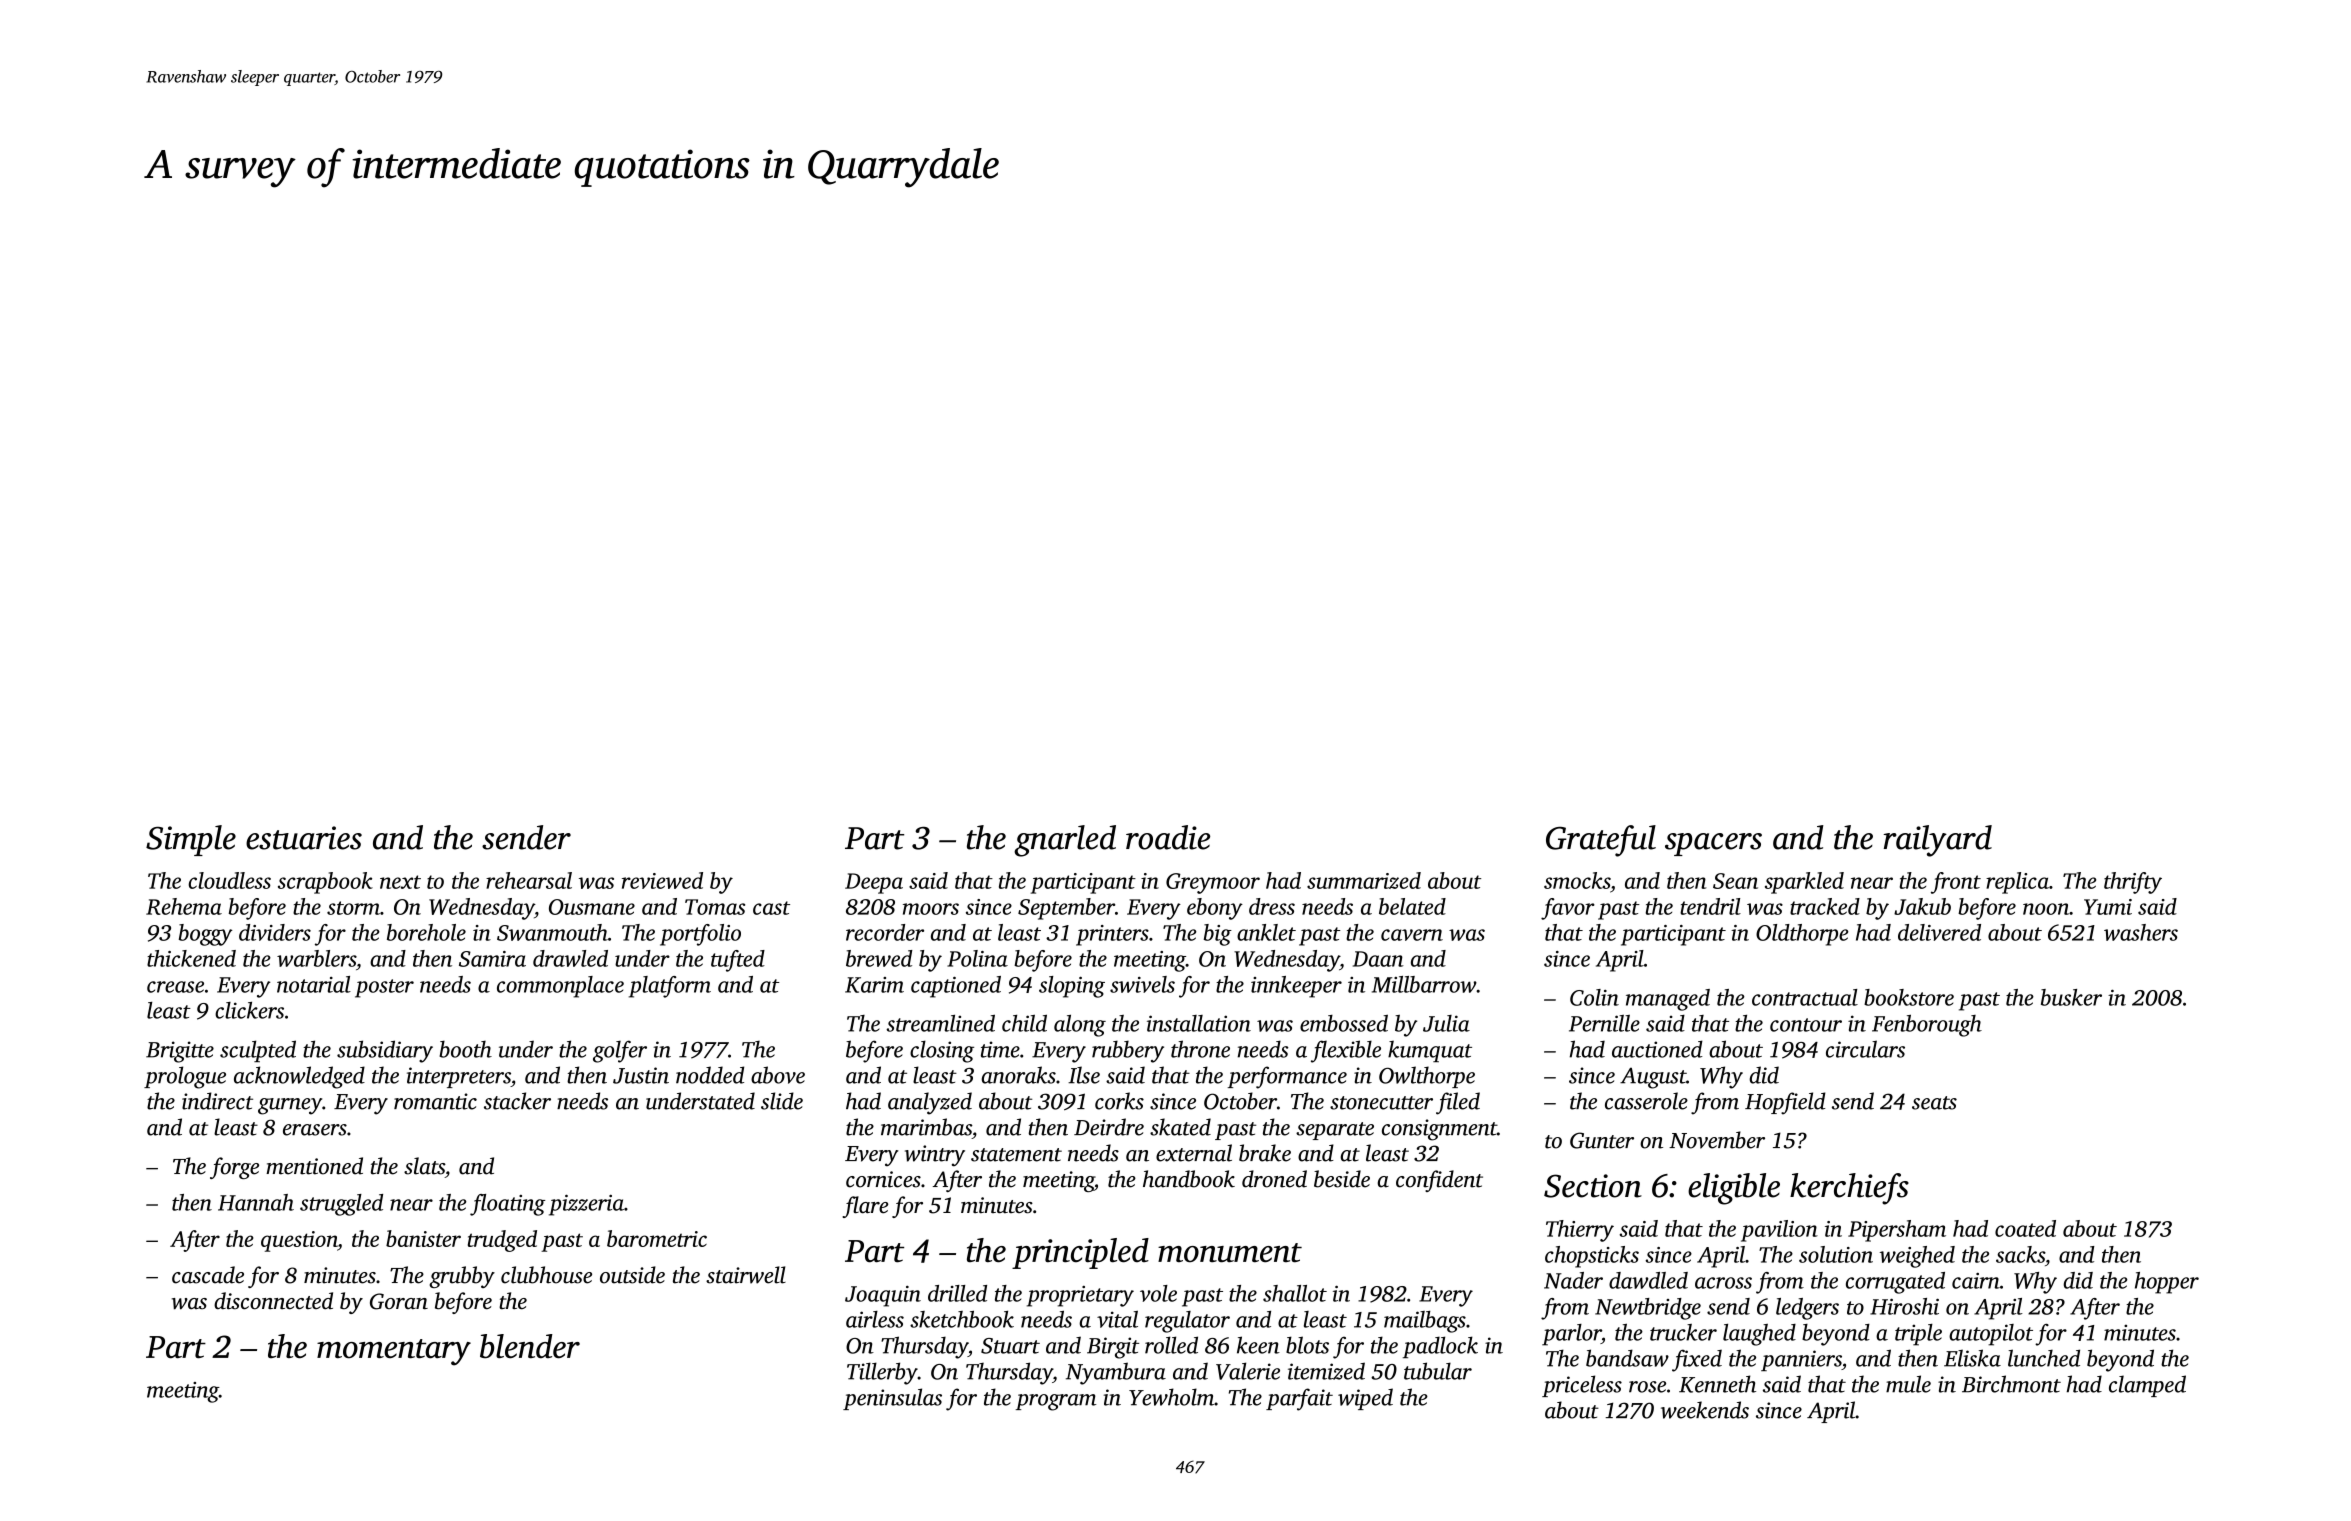 The height and width of the screenshot is (1521, 2351). I want to click on sculpted, so click(258, 1051).
